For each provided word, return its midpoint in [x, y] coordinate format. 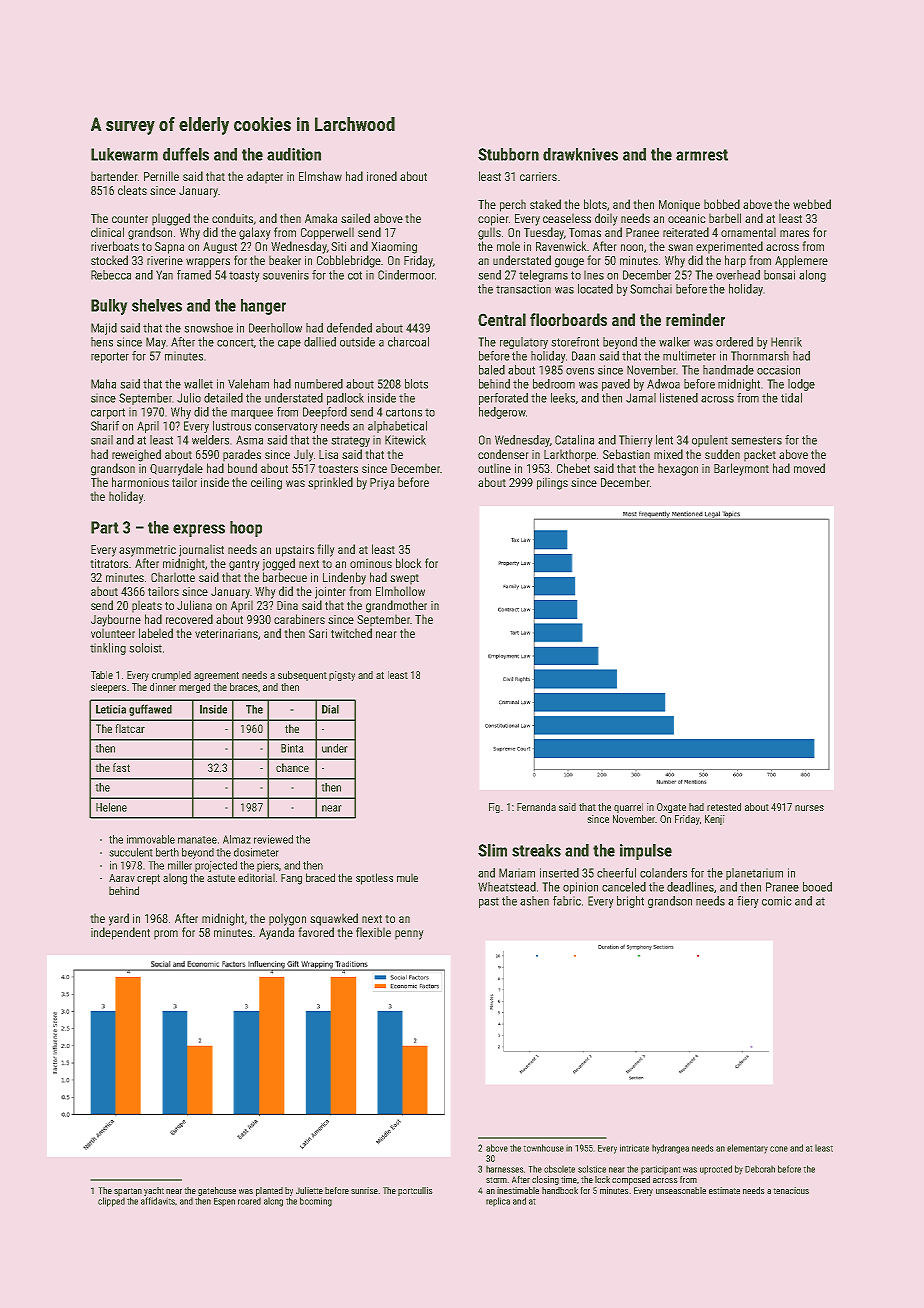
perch [513, 205]
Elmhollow [400, 591]
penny [409, 935]
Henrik [786, 342]
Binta [292, 748]
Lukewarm [124, 154]
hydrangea [670, 1149]
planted [269, 1191]
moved [809, 468]
